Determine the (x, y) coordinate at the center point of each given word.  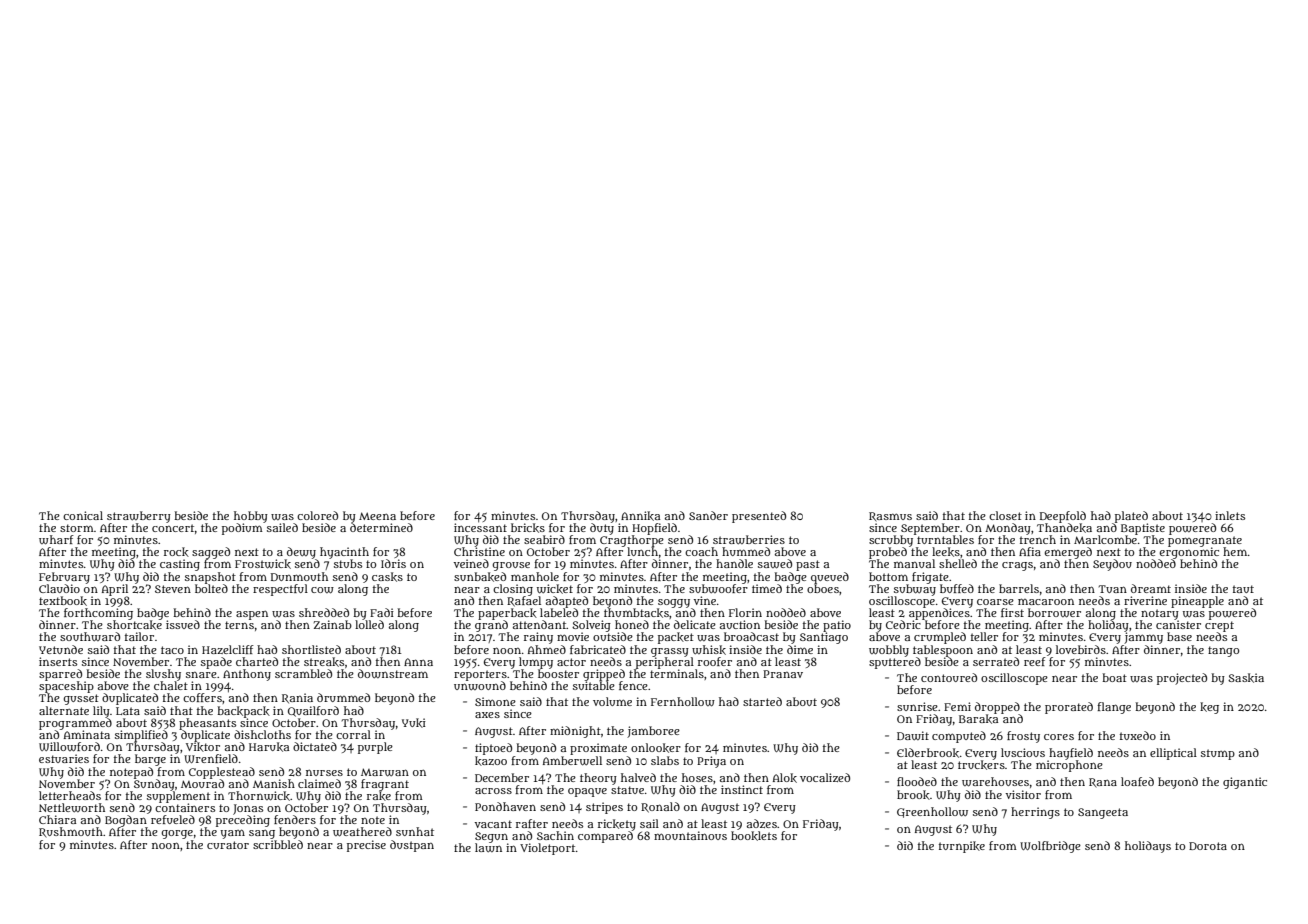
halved (638, 777)
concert (173, 528)
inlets (1230, 515)
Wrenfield (211, 758)
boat (1115, 677)
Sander (708, 515)
